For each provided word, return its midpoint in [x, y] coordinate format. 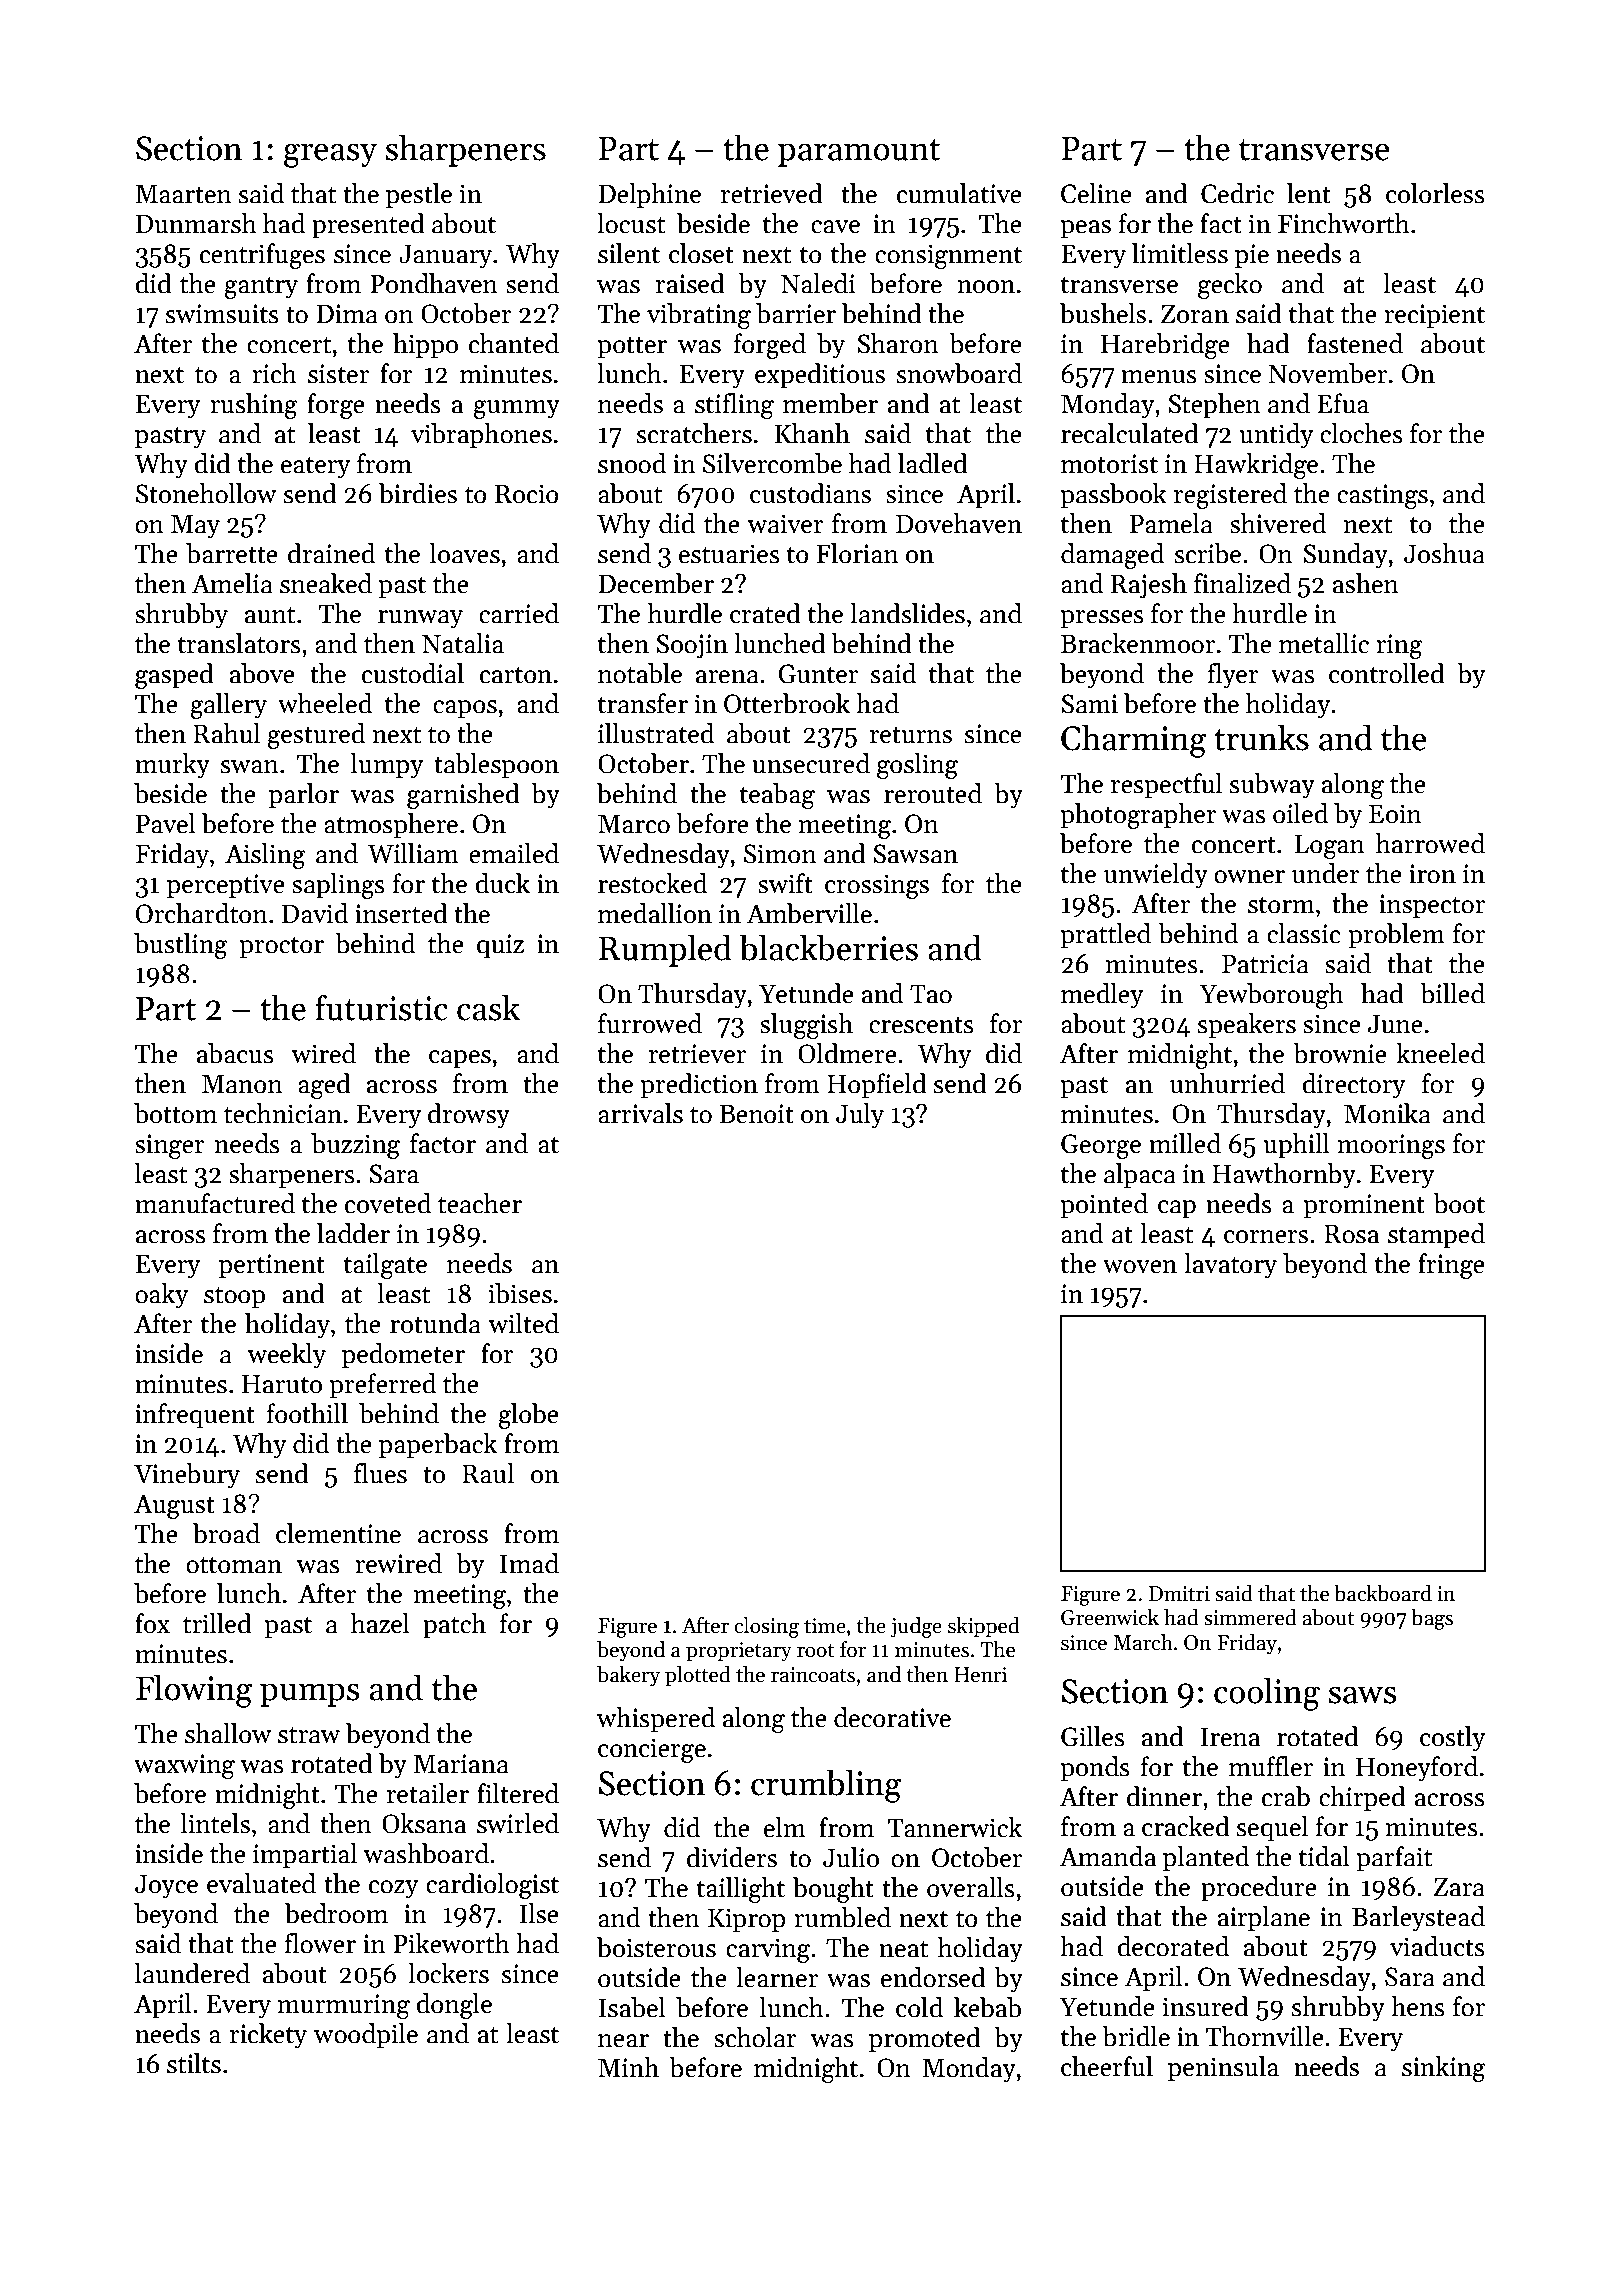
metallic [1324, 643]
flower [320, 1943]
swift [785, 883]
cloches [1361, 433]
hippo [425, 346]
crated [765, 613]
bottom [175, 1113]
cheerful [1107, 2066]
